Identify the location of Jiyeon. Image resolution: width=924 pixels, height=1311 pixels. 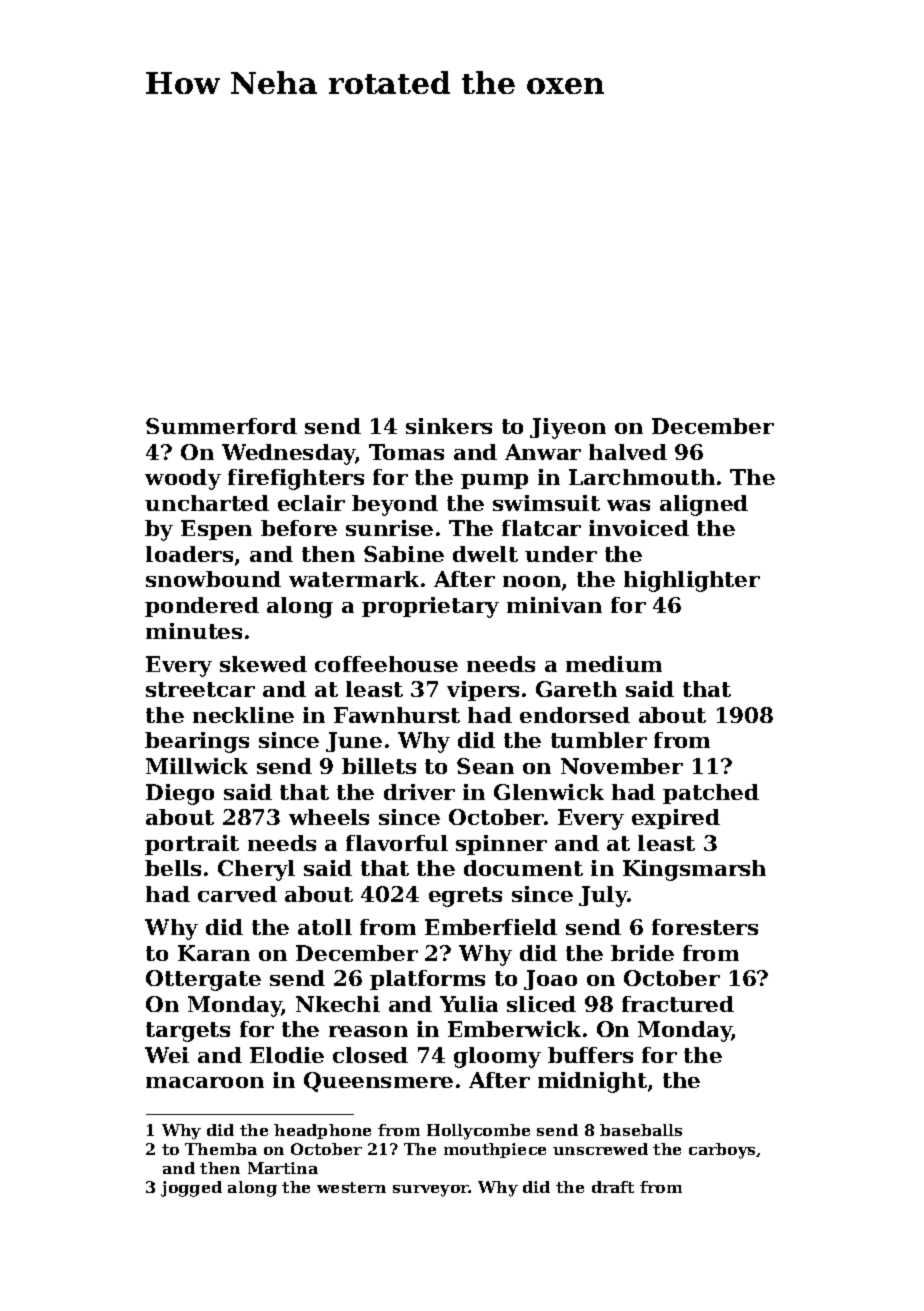
(568, 428).
